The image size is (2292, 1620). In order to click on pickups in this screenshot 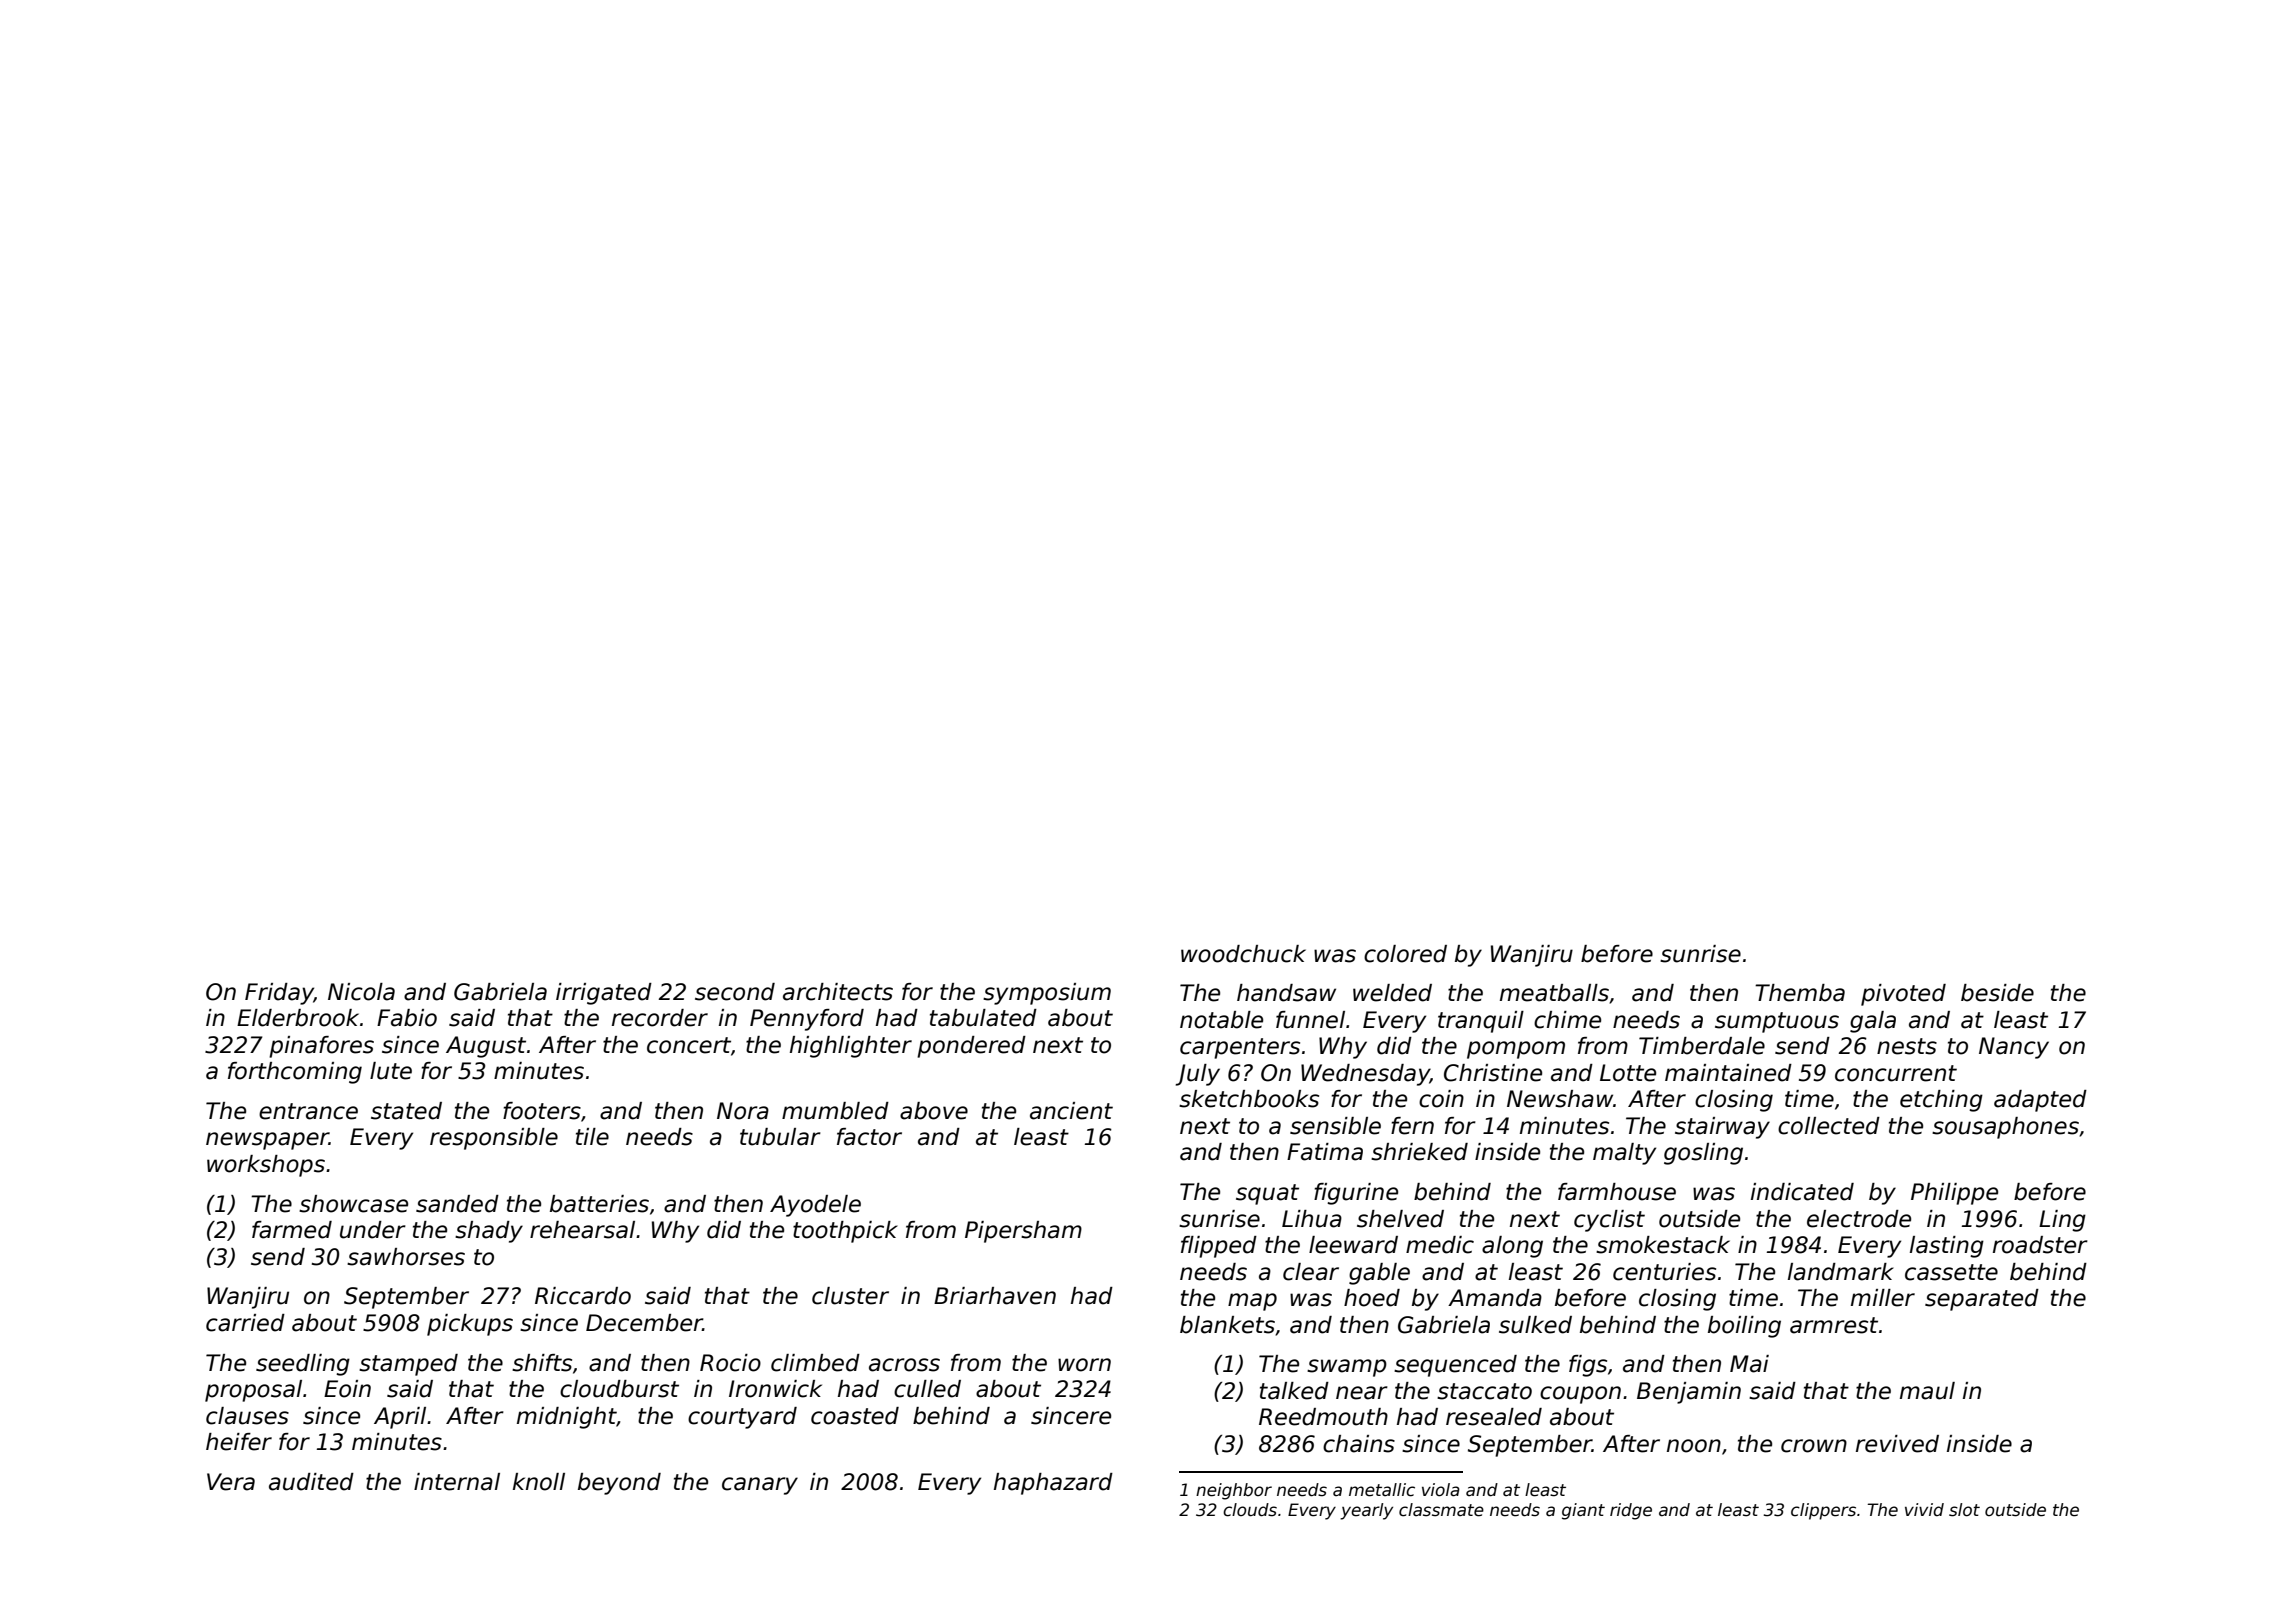, I will do `click(470, 1325)`.
